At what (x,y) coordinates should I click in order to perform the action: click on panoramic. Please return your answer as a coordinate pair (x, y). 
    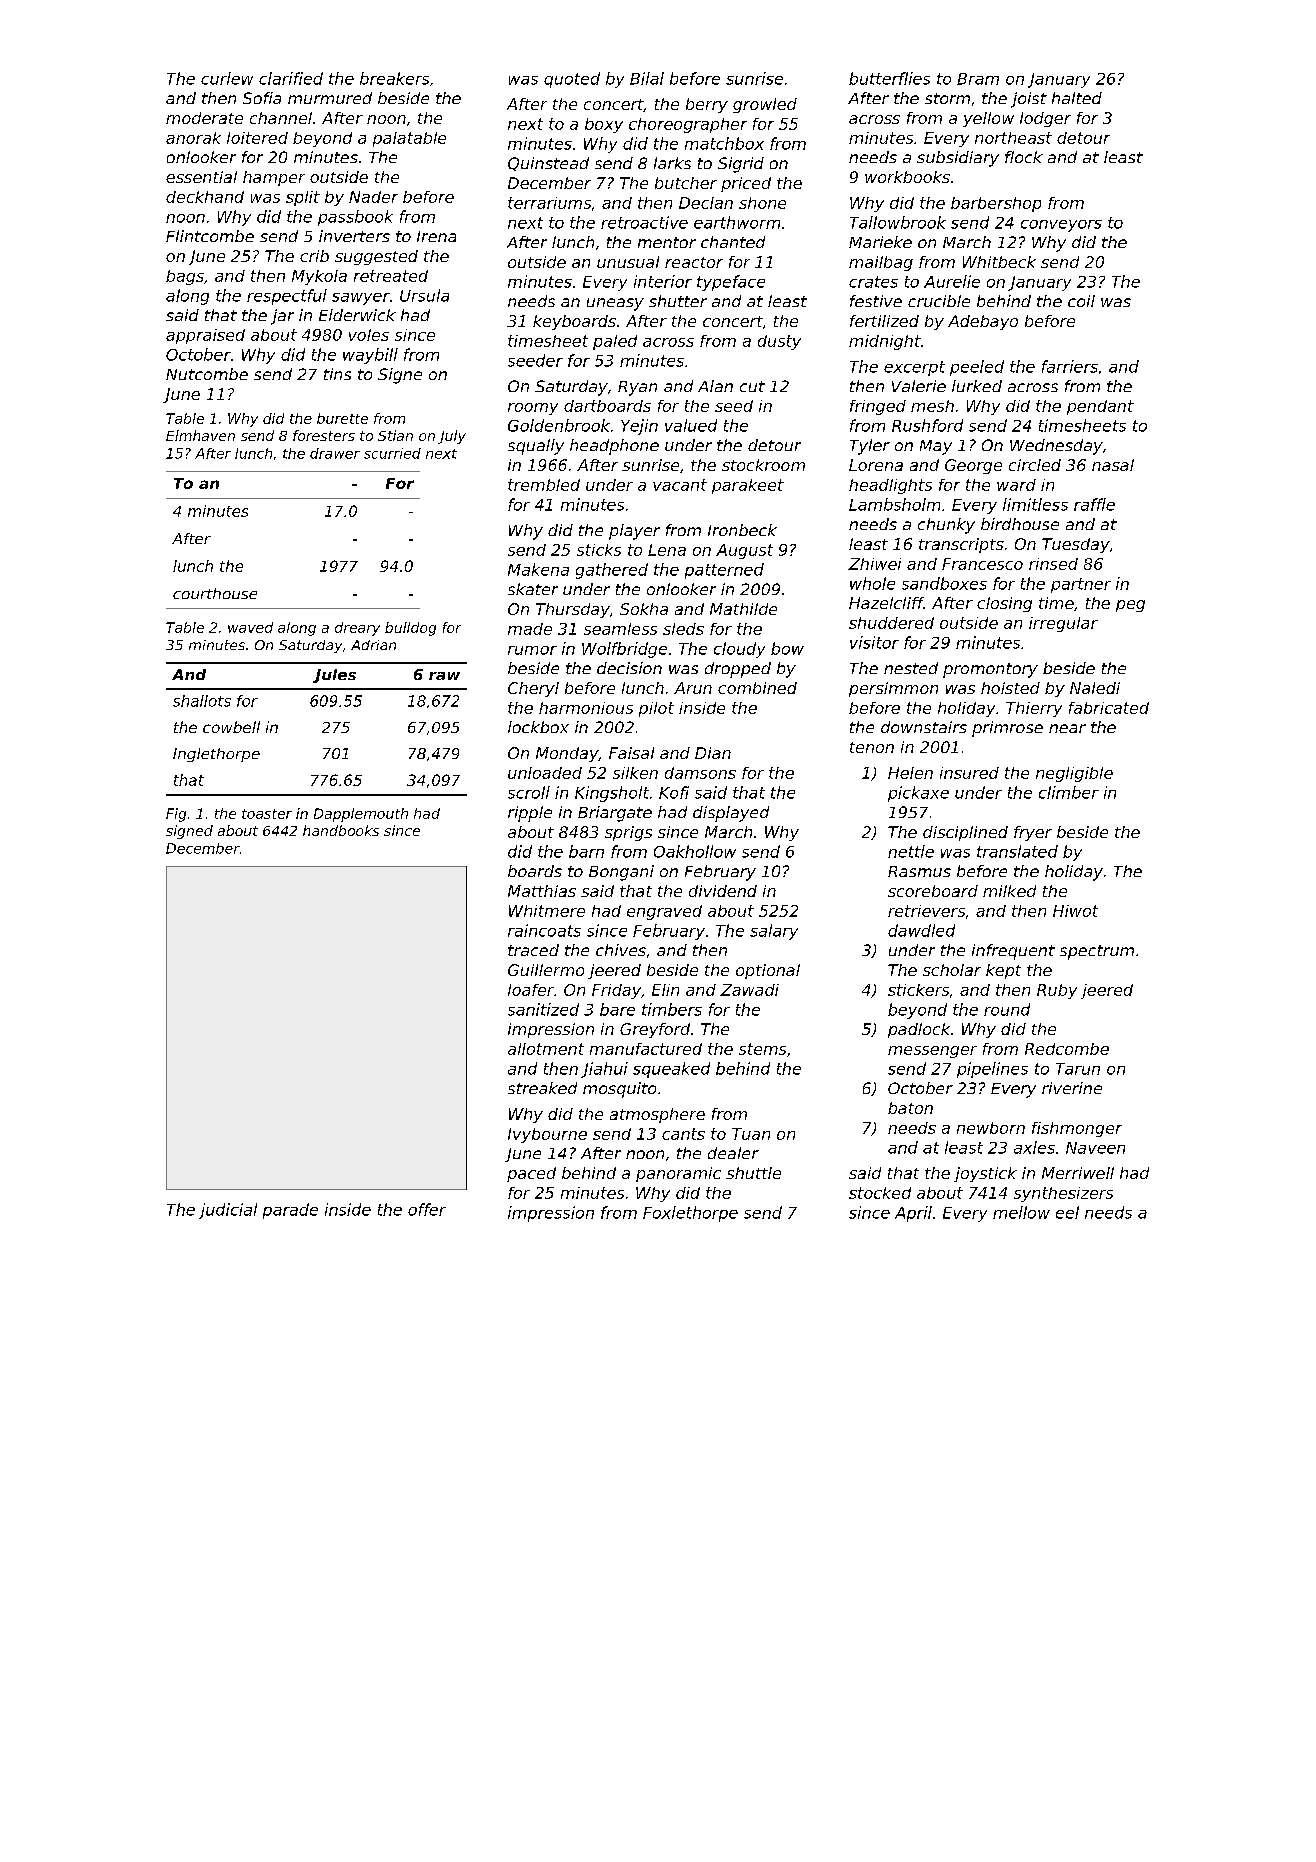
    Looking at the image, I should click on (678, 1174).
